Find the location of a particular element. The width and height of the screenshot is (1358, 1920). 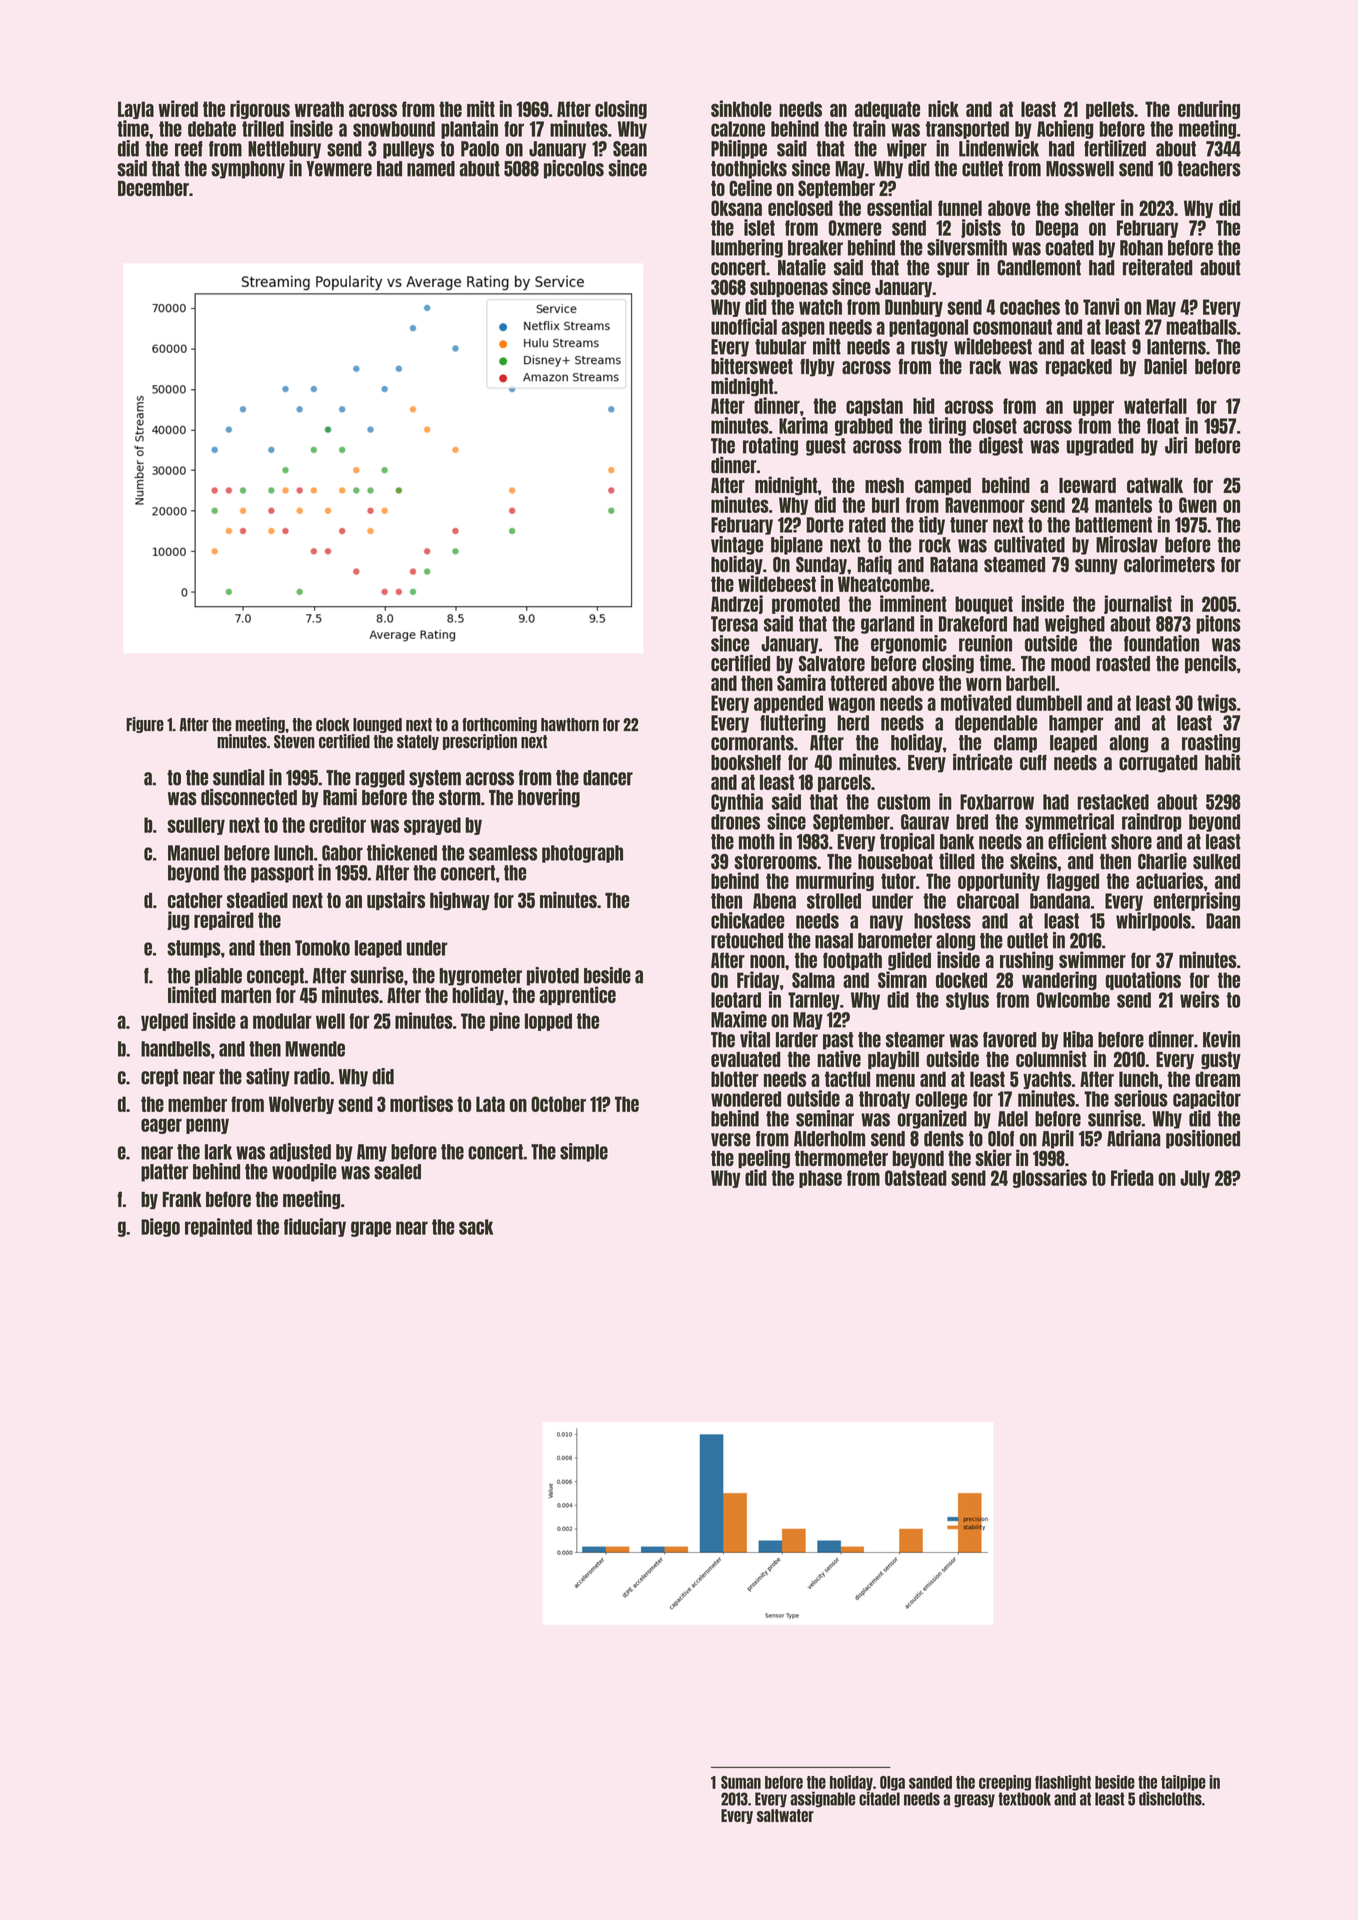

piccolos is located at coordinates (574, 169).
